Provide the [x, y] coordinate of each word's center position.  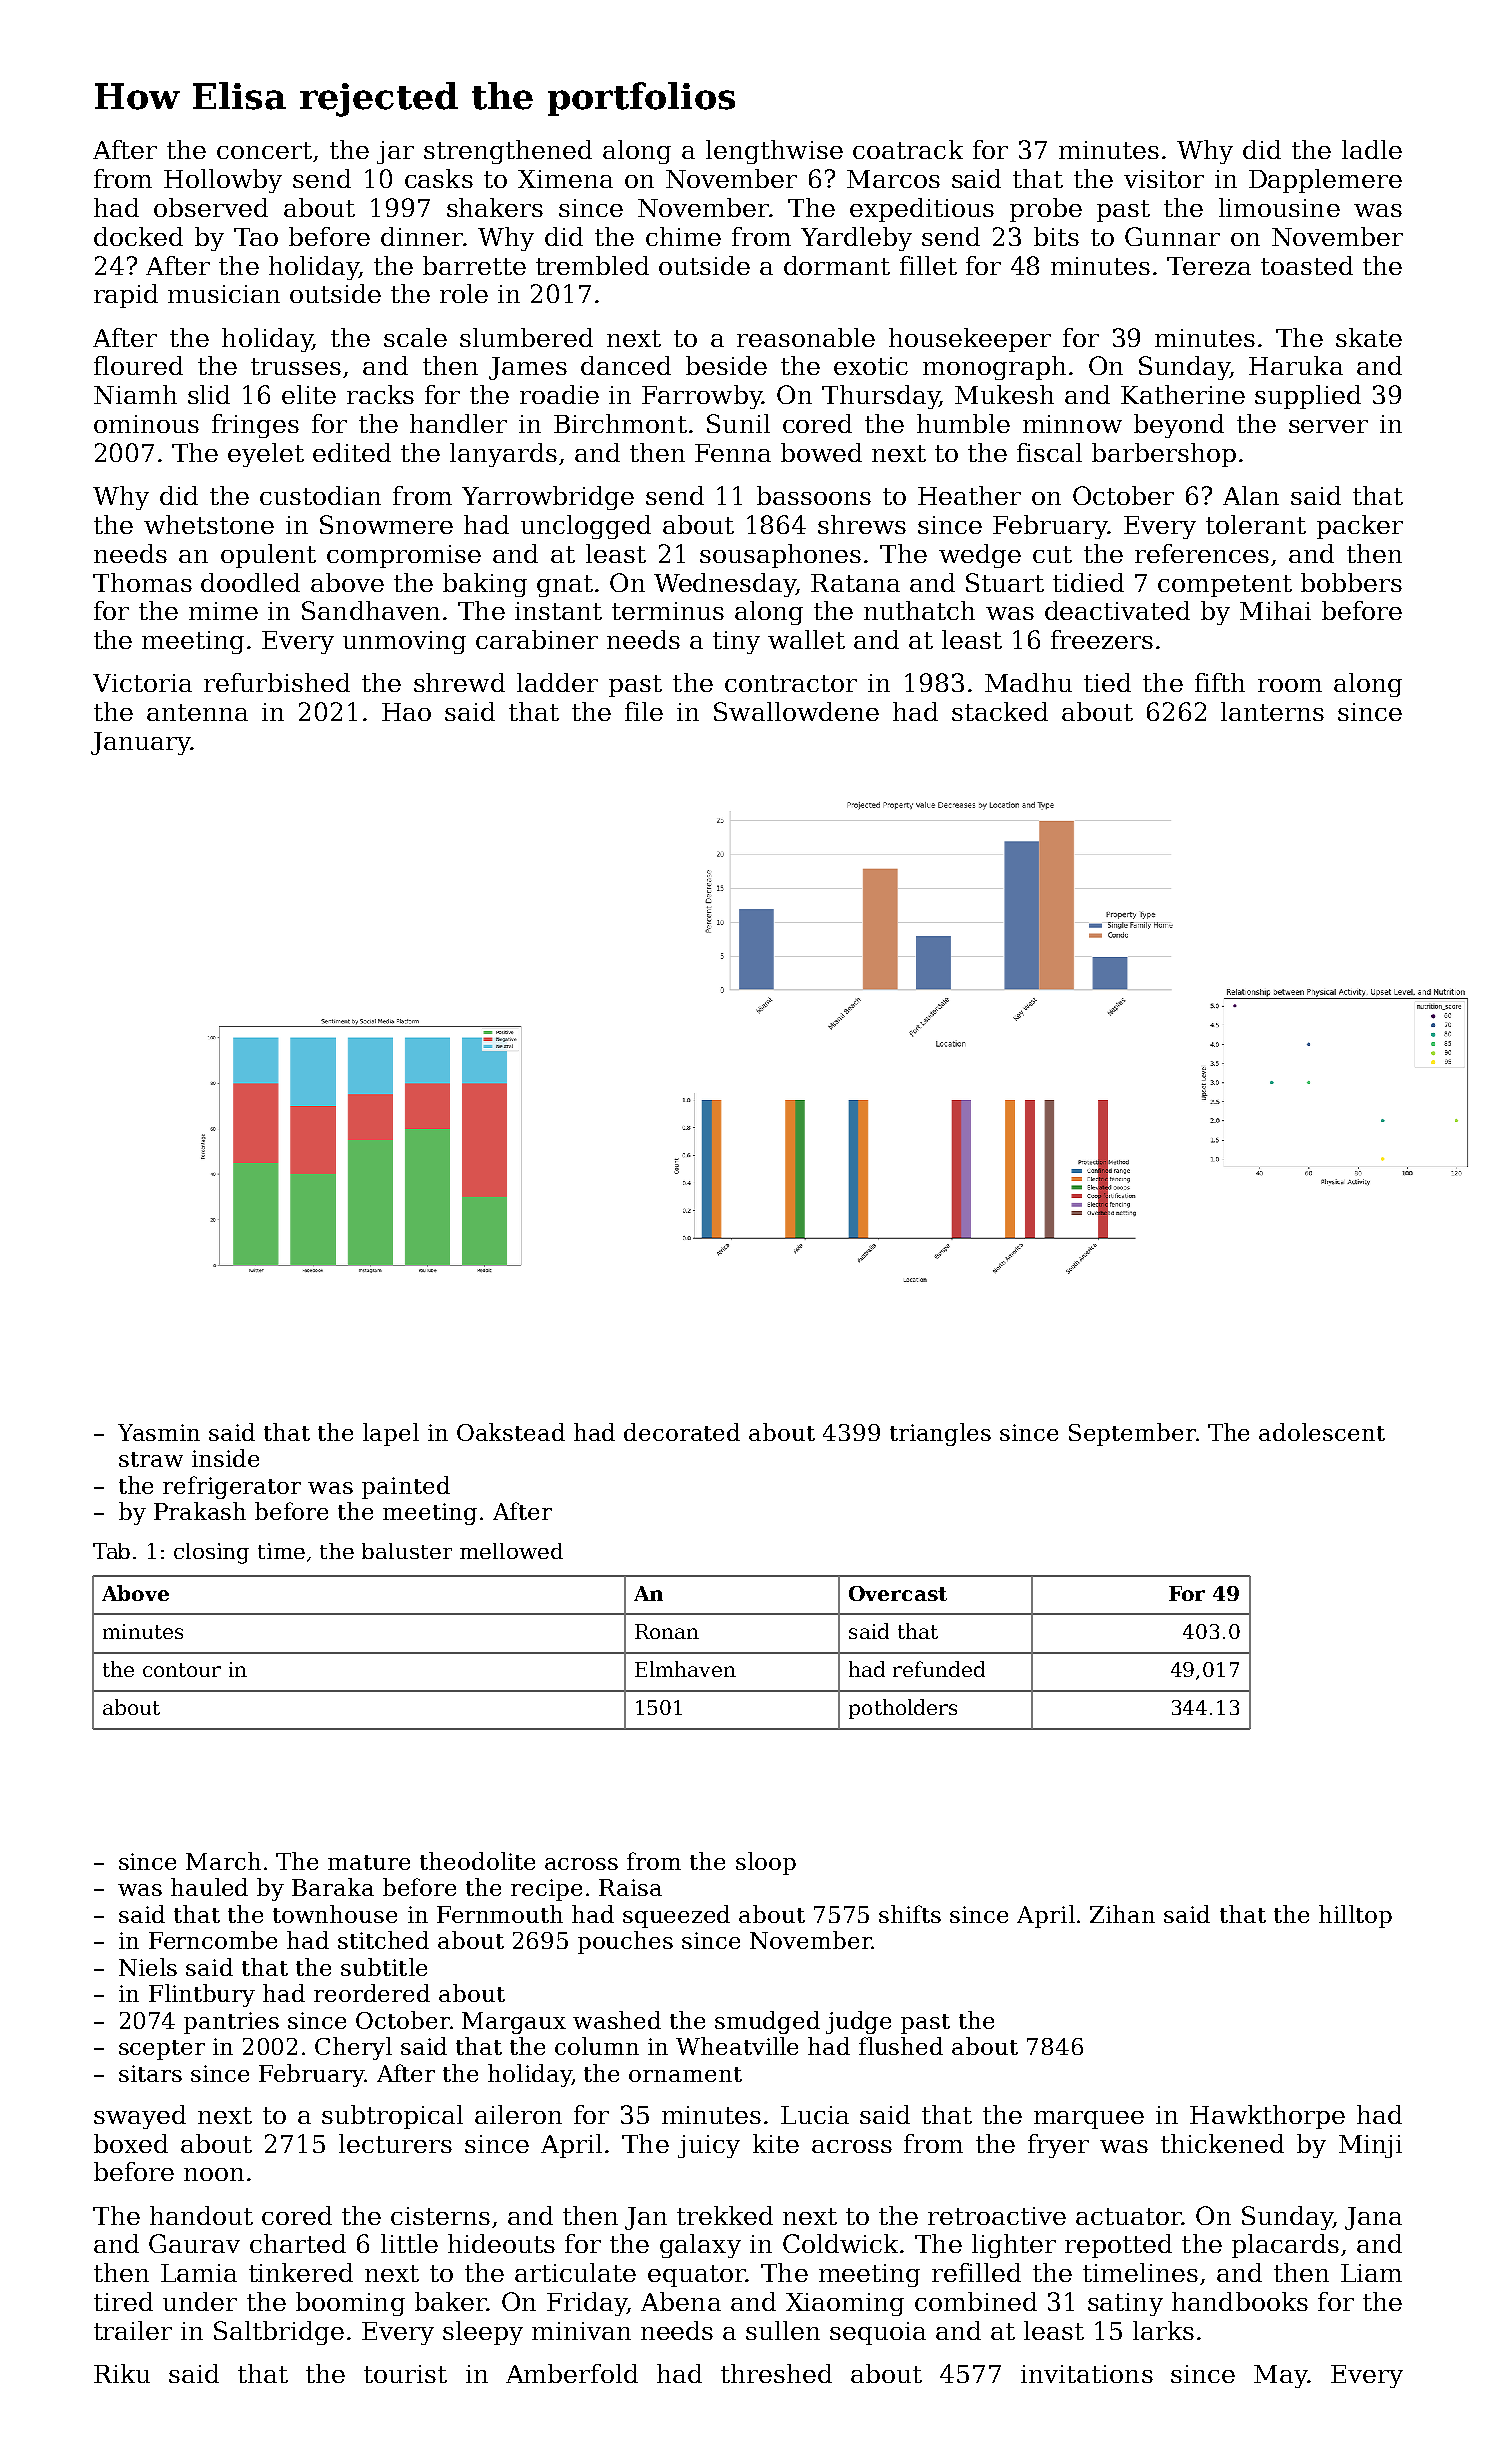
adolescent [1322, 1432]
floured [138, 365]
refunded [939, 1669]
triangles [940, 1434]
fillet [928, 265]
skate [1369, 337]
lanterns [1272, 711]
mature [369, 1862]
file [644, 711]
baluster [407, 1551]
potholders [903, 1709]
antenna [197, 712]
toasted [1307, 265]
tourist [405, 2374]
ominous [146, 424]
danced [626, 365]
